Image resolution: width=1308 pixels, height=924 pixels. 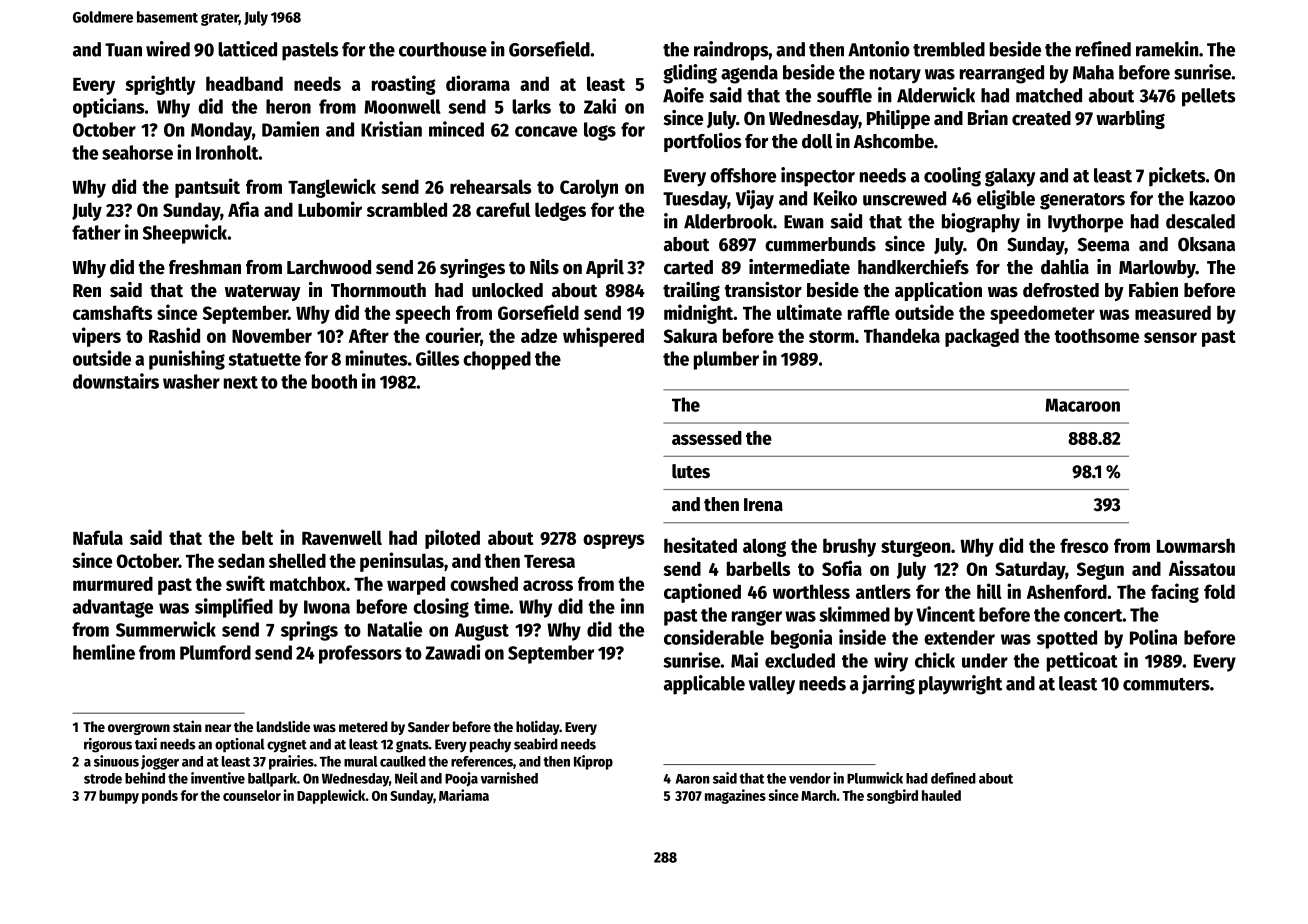 What do you see at coordinates (1049, 95) in the screenshot?
I see `matched` at bounding box center [1049, 95].
